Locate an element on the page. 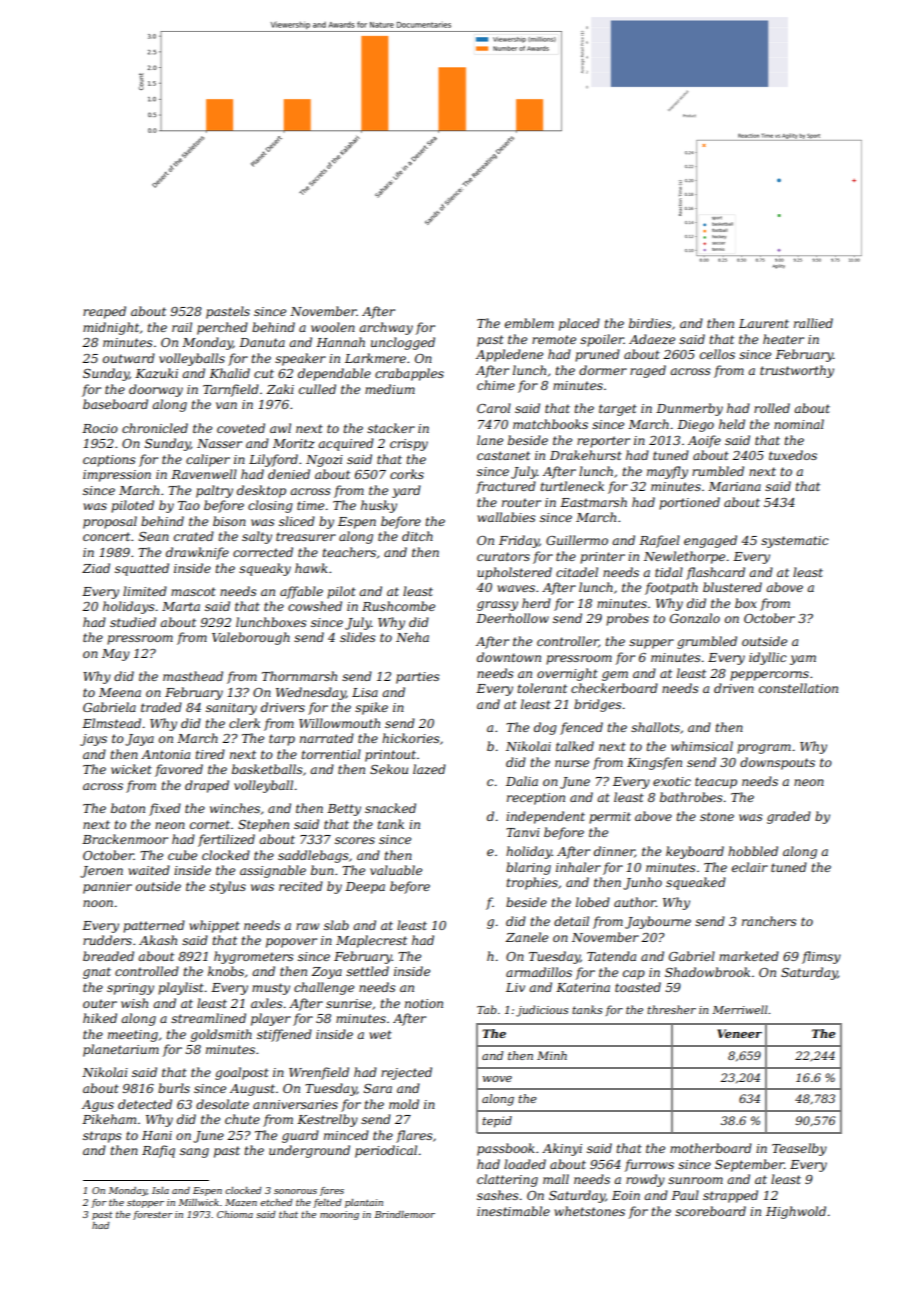  tolerant is located at coordinates (542, 688).
